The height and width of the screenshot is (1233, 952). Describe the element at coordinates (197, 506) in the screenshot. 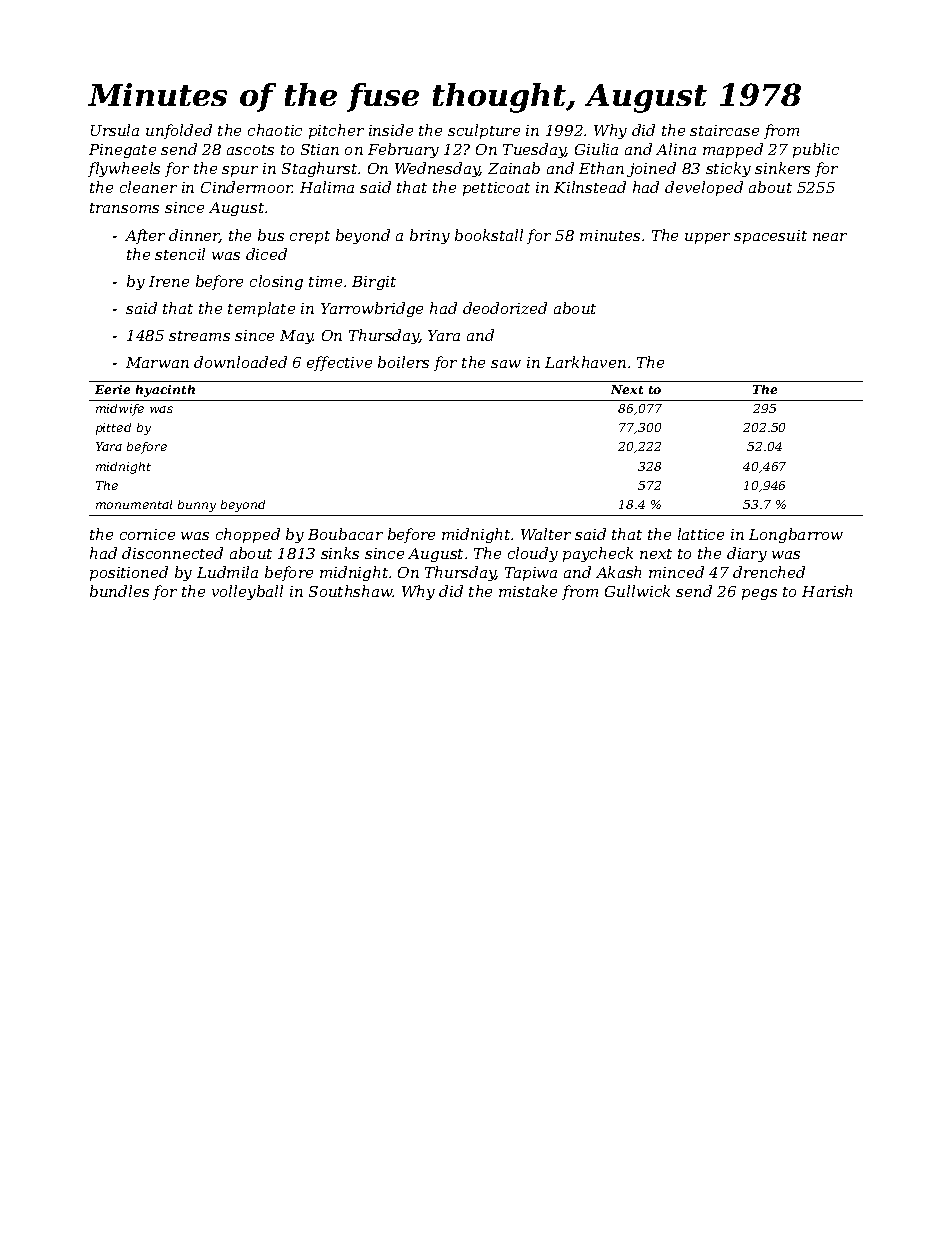

I see `bunny` at that location.
